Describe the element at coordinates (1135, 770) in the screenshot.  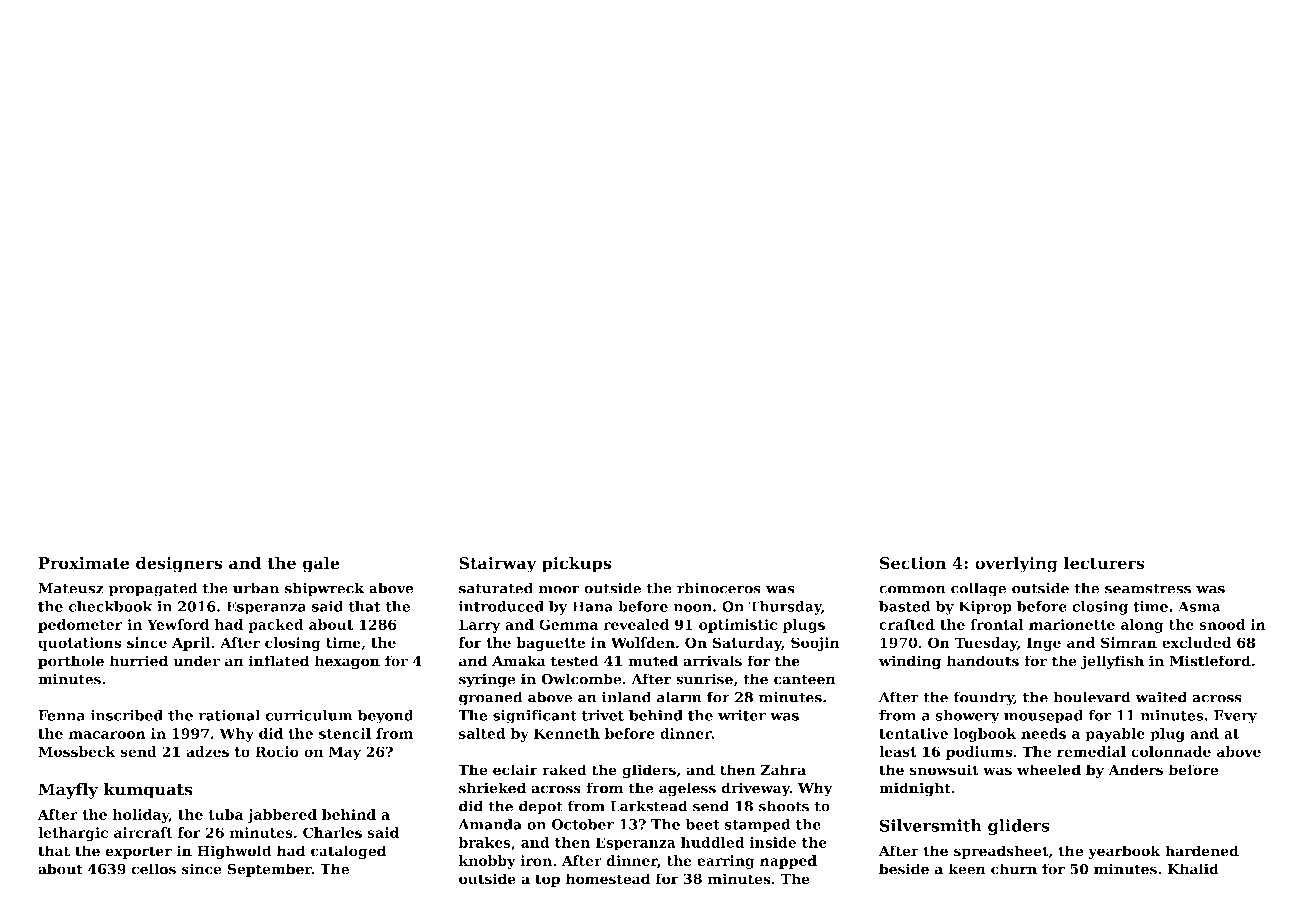
I see `Anders` at that location.
